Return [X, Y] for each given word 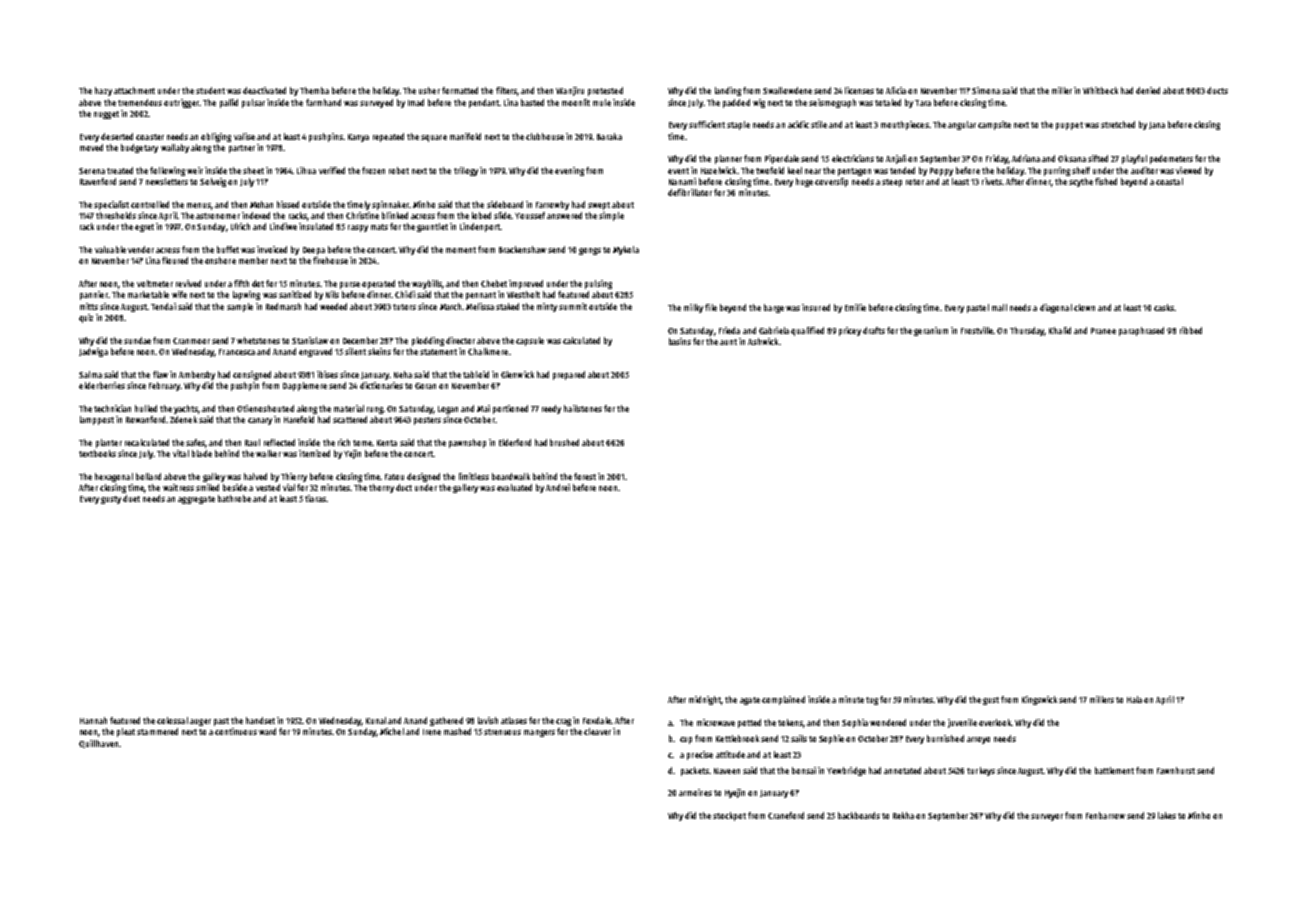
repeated [388, 137]
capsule [530, 341]
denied [1148, 90]
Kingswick [1039, 700]
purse [350, 285]
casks [1164, 307]
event [678, 171]
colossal [172, 720]
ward [267, 731]
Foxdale [597, 720]
